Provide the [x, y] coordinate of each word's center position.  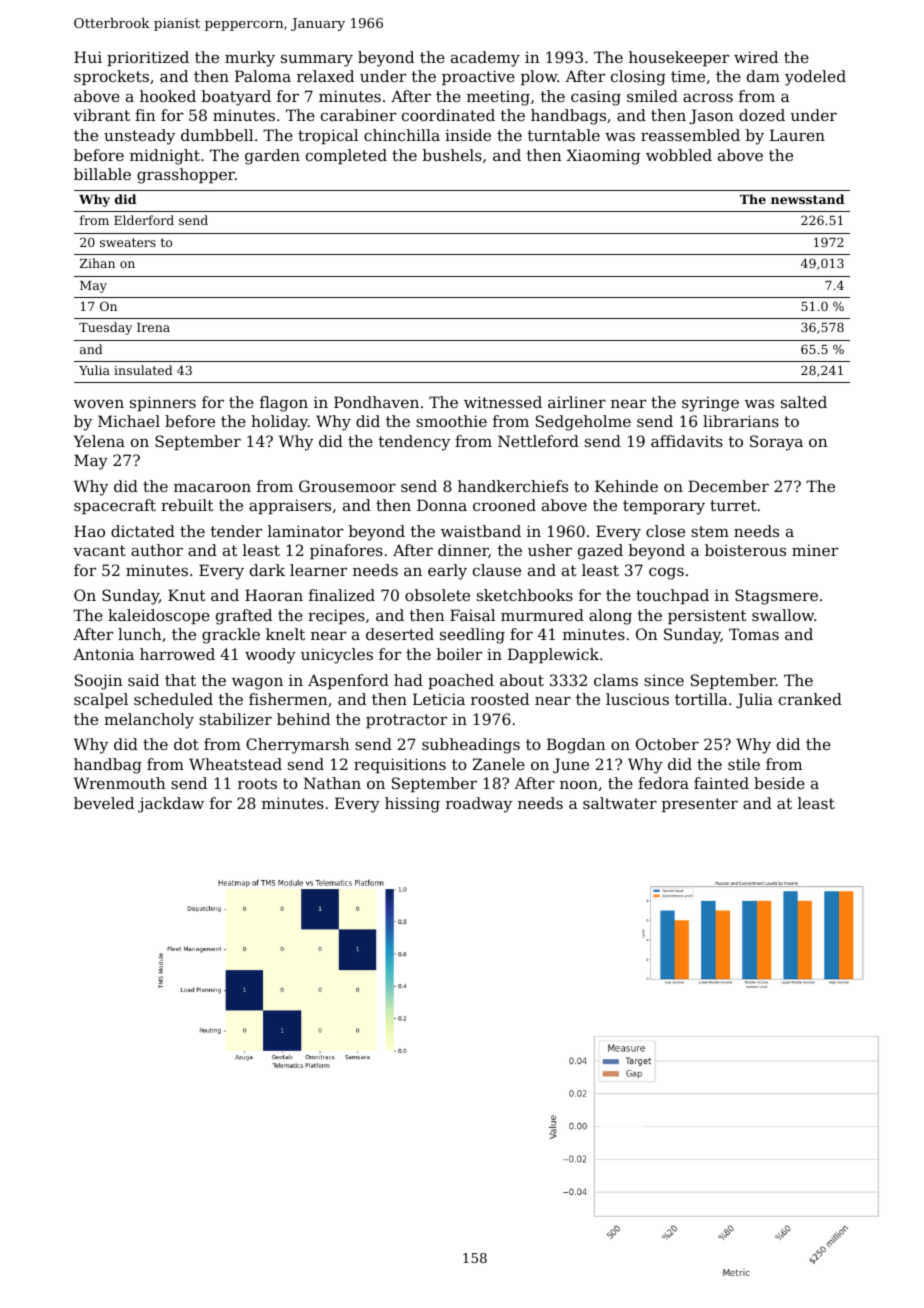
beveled [104, 803]
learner [318, 570]
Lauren [797, 135]
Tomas [754, 634]
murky [250, 59]
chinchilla [402, 135]
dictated [143, 531]
